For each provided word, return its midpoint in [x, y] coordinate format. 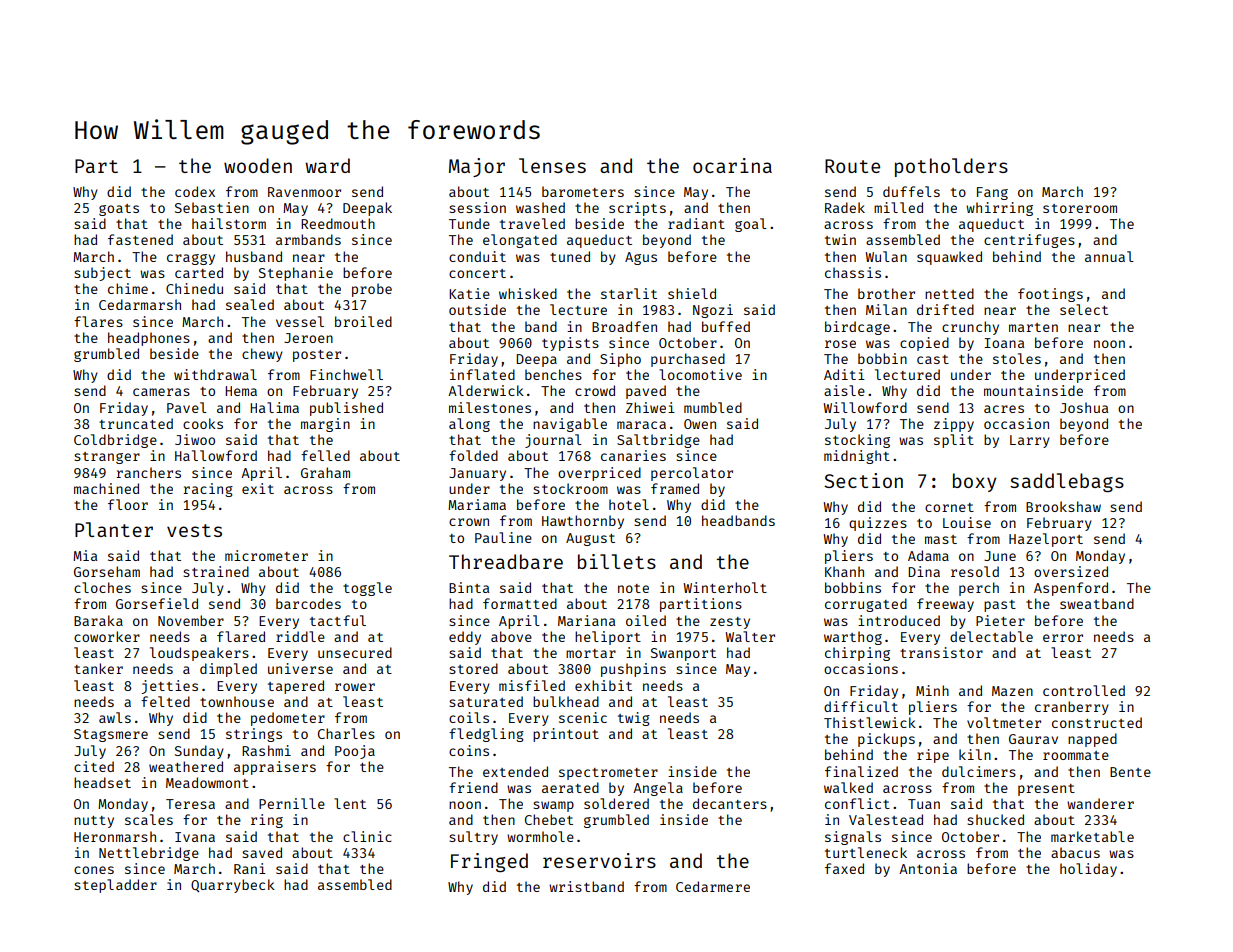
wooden [258, 165]
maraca [641, 425]
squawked [949, 258]
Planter [114, 529]
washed [540, 207]
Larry [1030, 441]
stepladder [115, 886]
